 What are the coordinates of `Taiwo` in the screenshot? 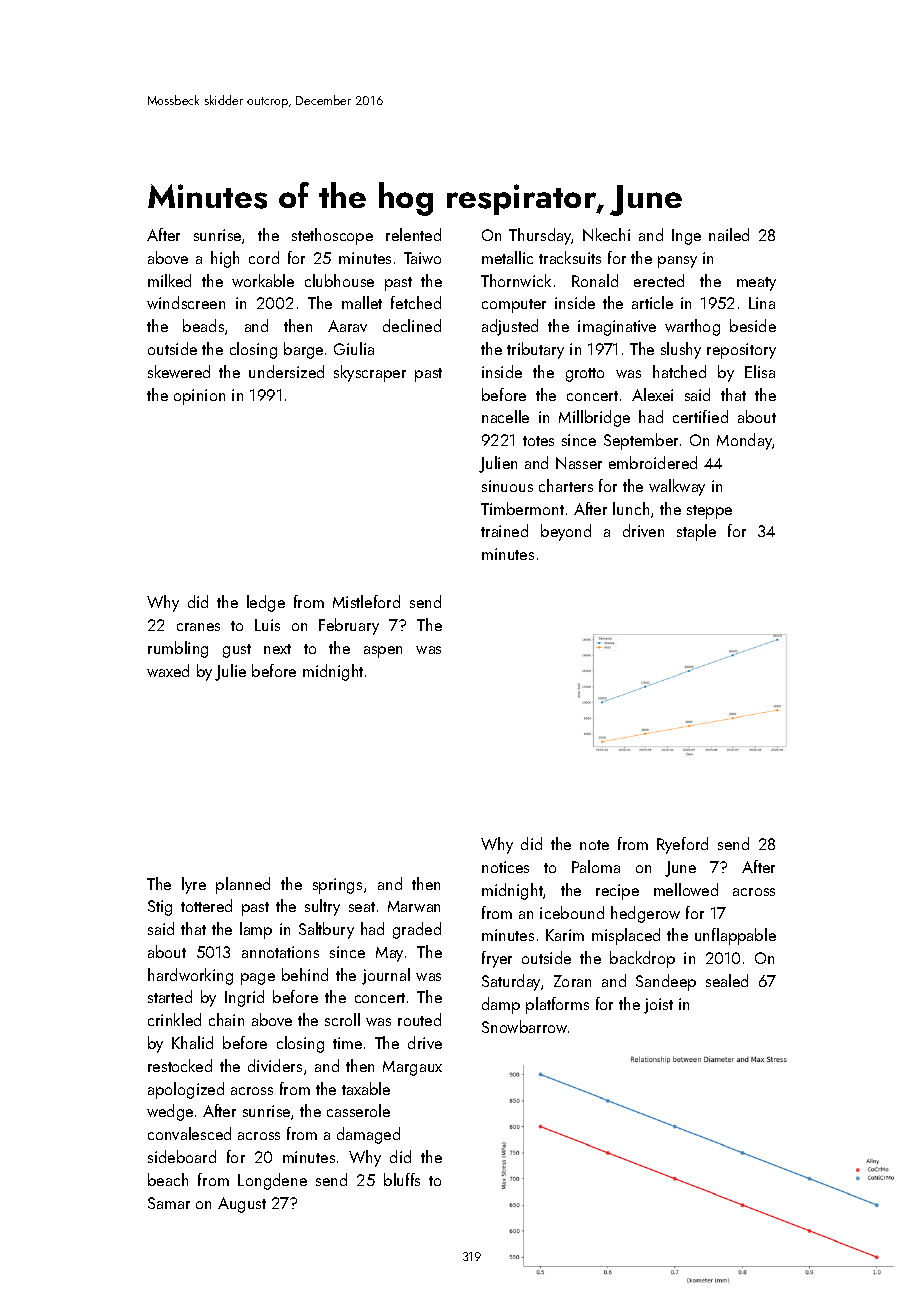 It's located at (422, 258).
